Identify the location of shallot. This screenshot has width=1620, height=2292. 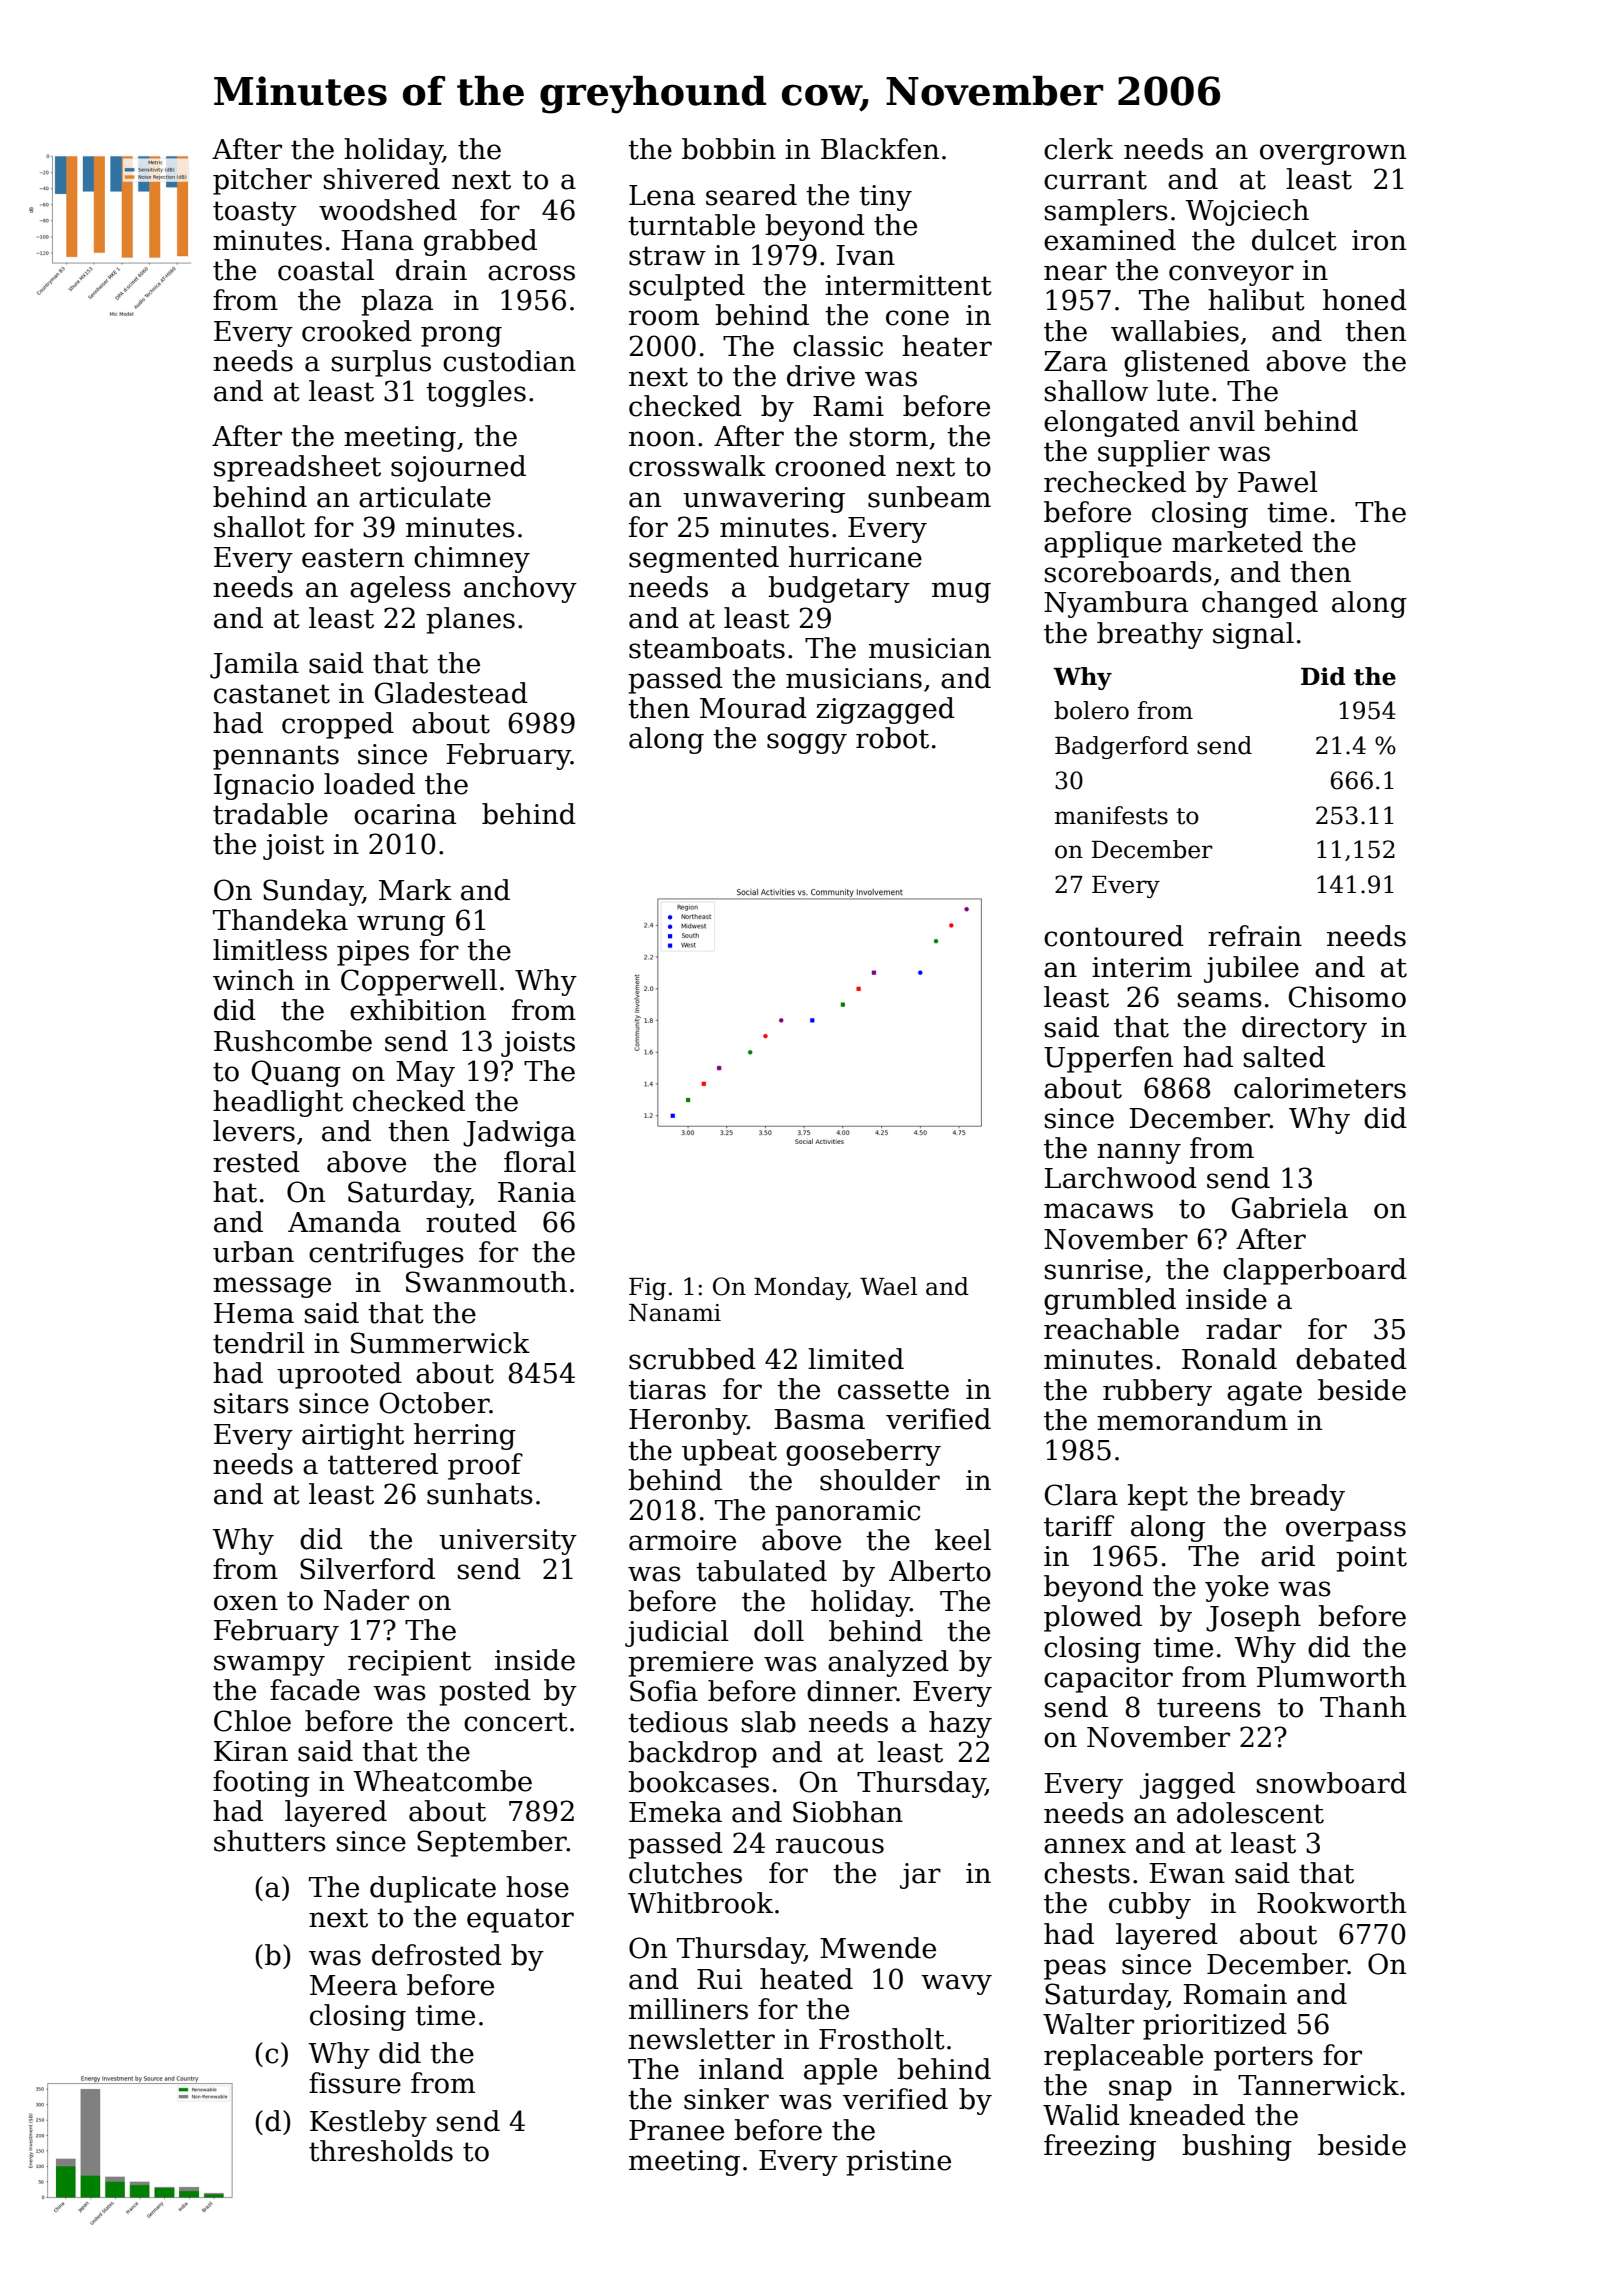
(259, 527).
